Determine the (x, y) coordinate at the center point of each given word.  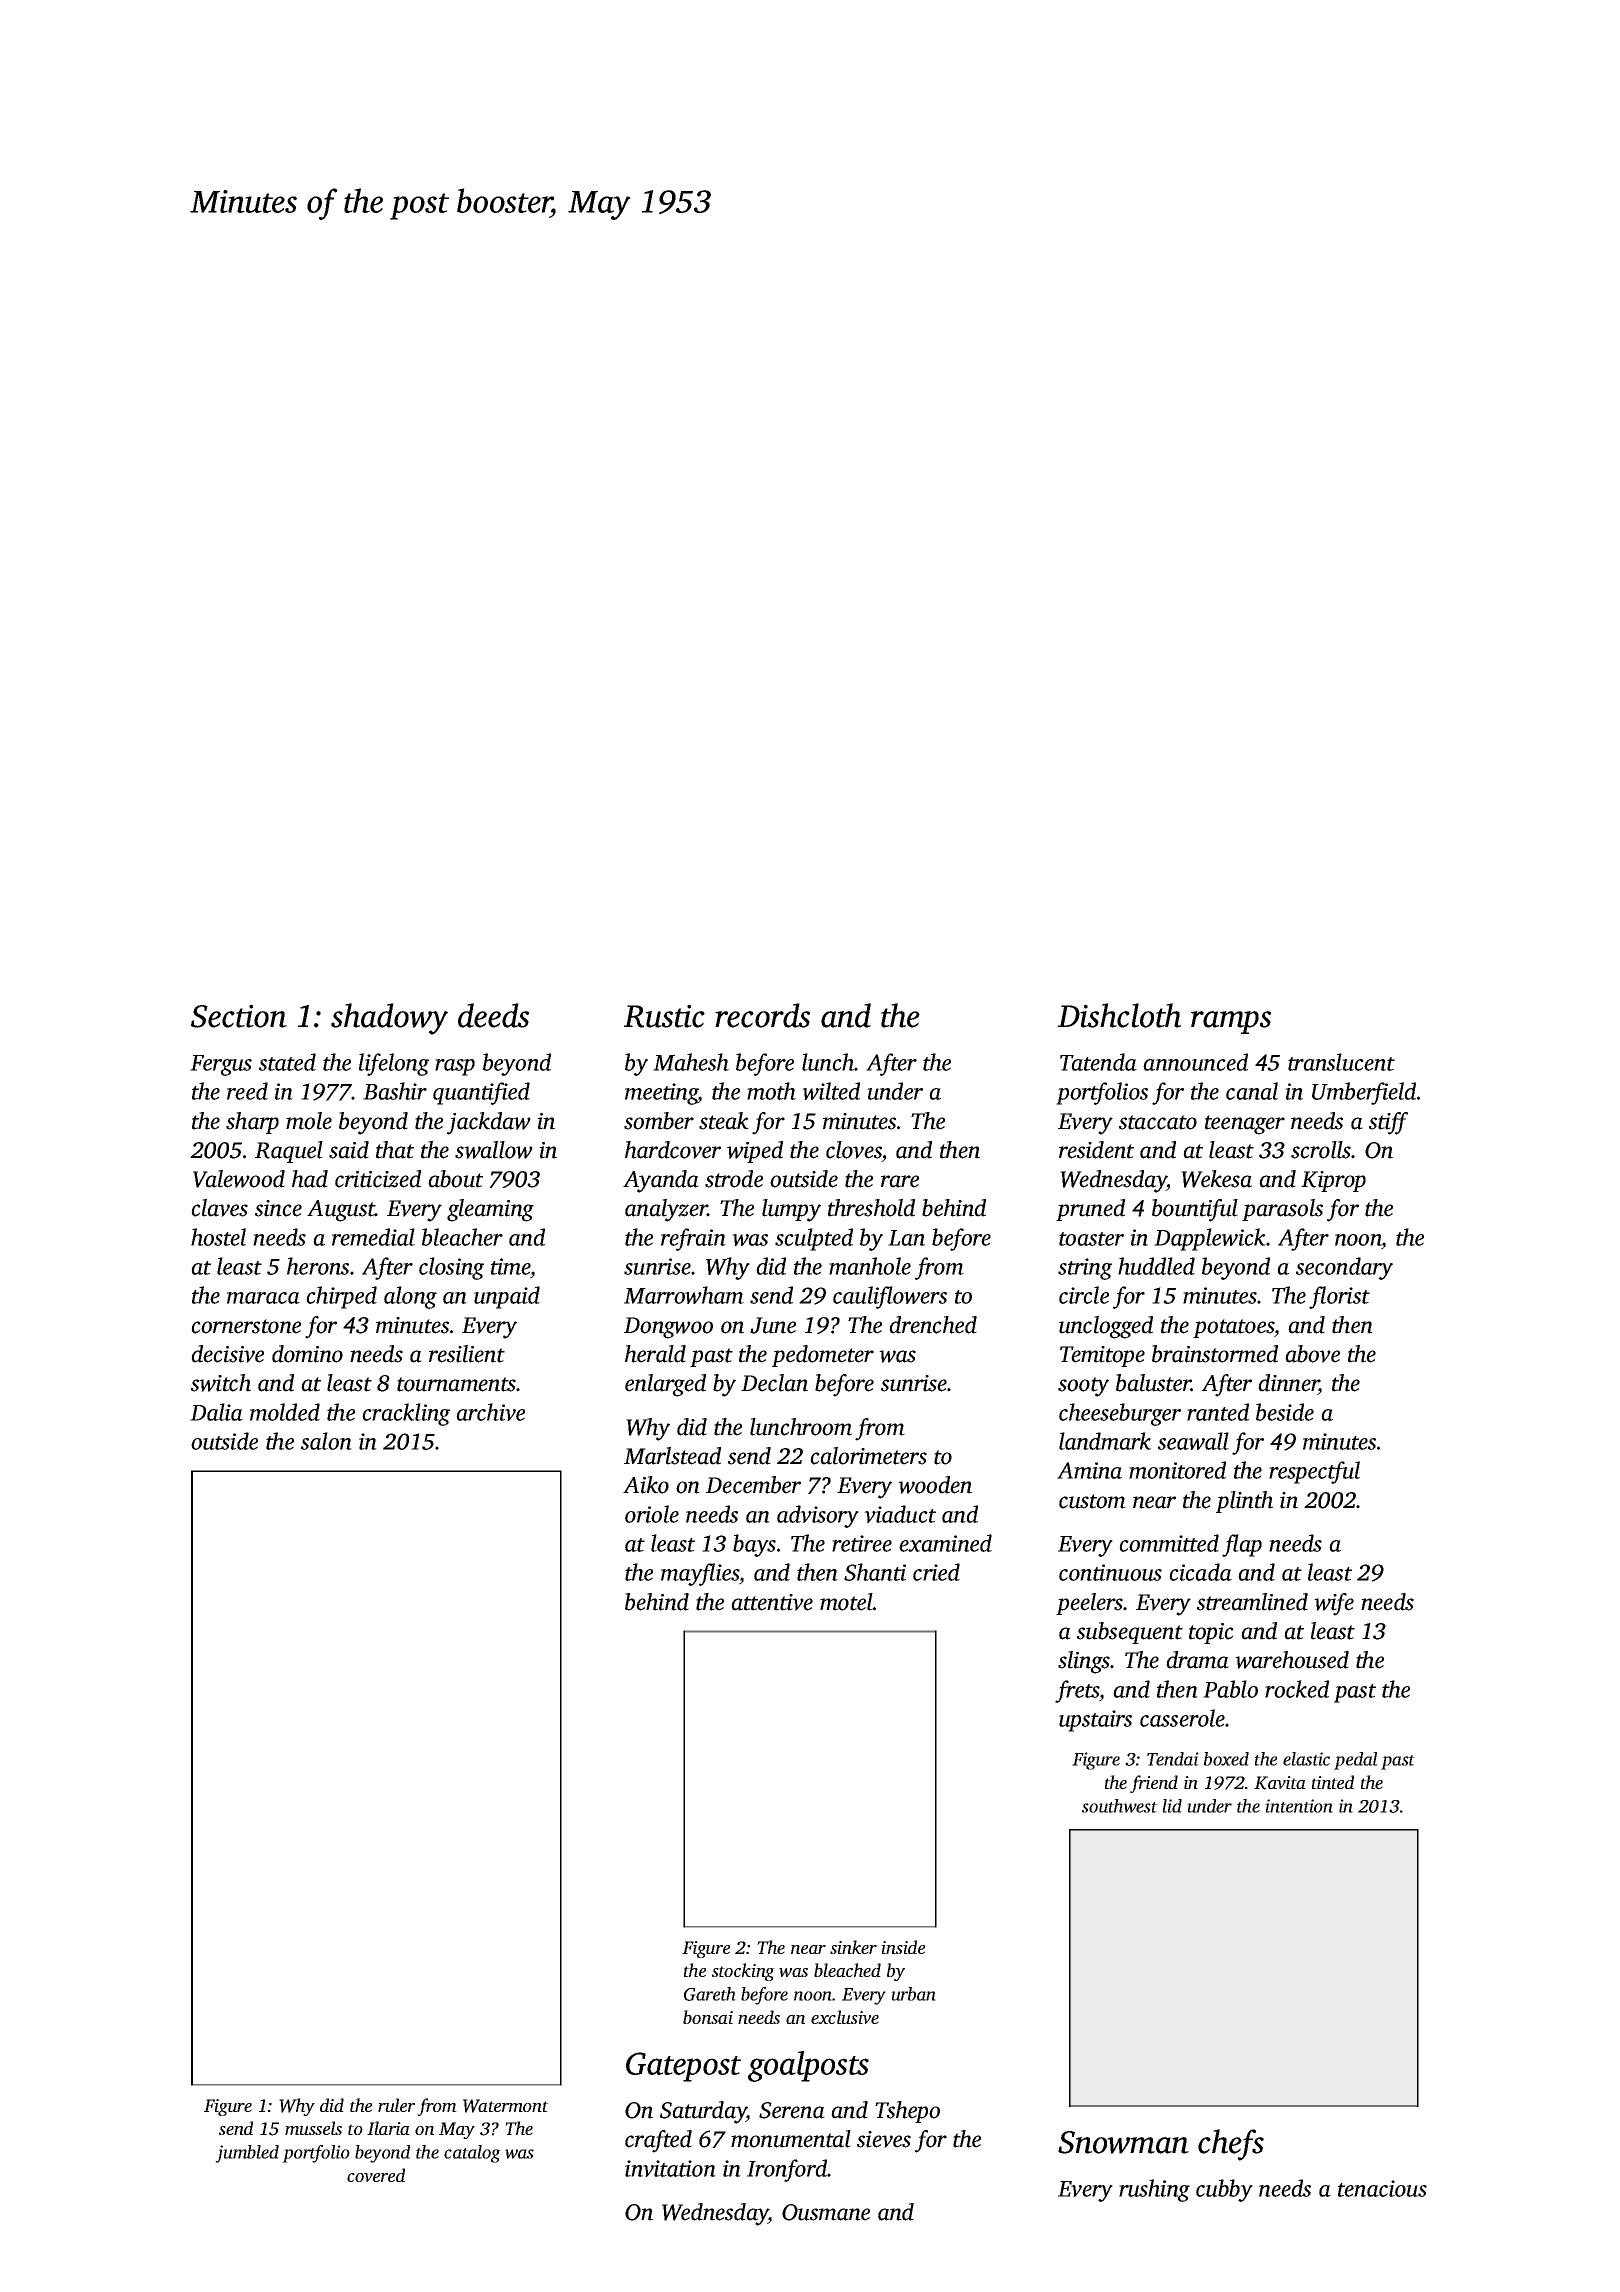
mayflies (700, 1574)
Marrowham (684, 1295)
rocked (1297, 1689)
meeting (661, 1094)
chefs (1231, 2145)
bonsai (708, 2017)
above (1312, 1354)
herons (318, 1266)
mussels (313, 2128)
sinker (853, 1947)
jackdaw (489, 1123)
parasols (1282, 1210)
